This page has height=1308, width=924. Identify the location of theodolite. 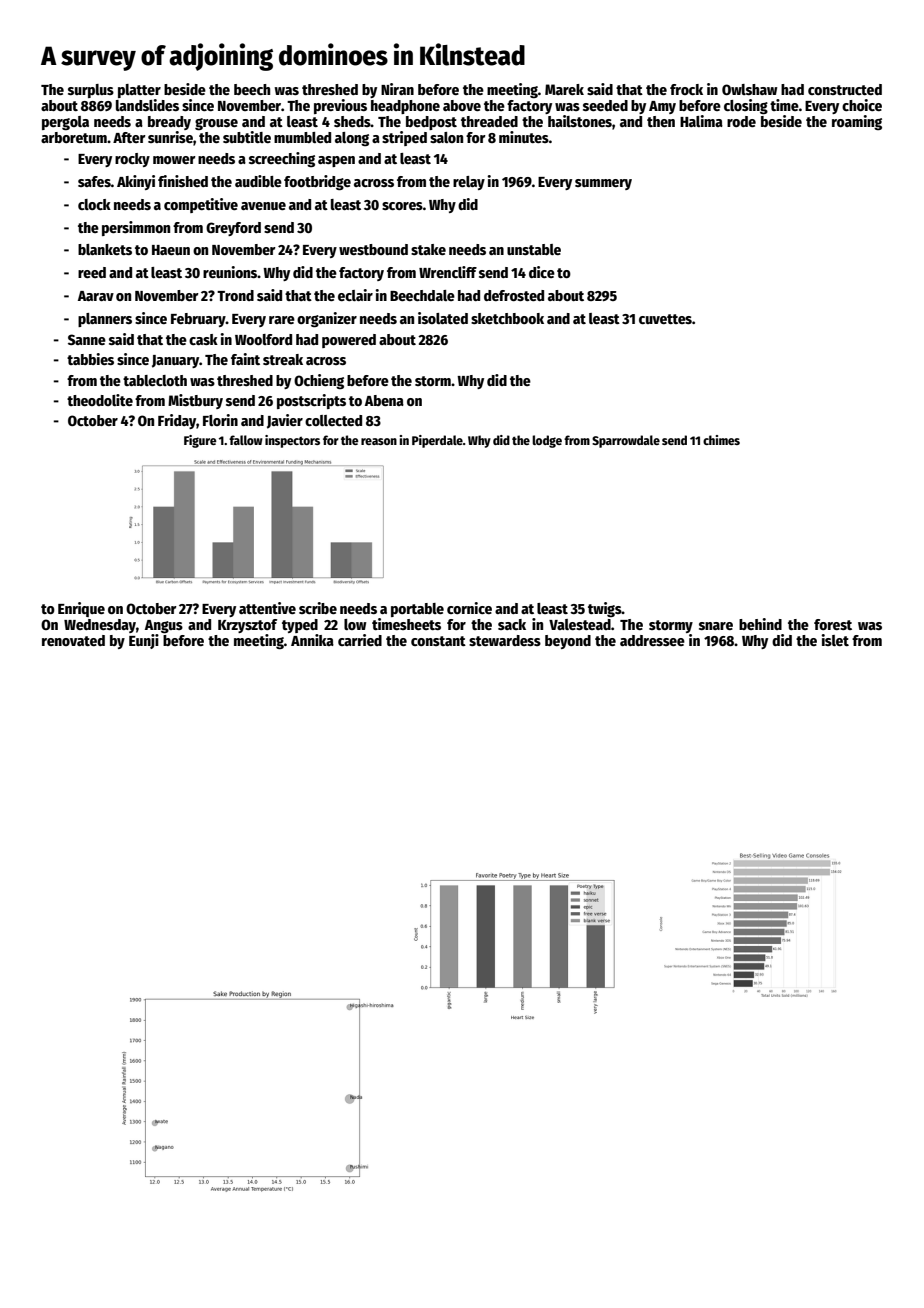
(100, 400).
